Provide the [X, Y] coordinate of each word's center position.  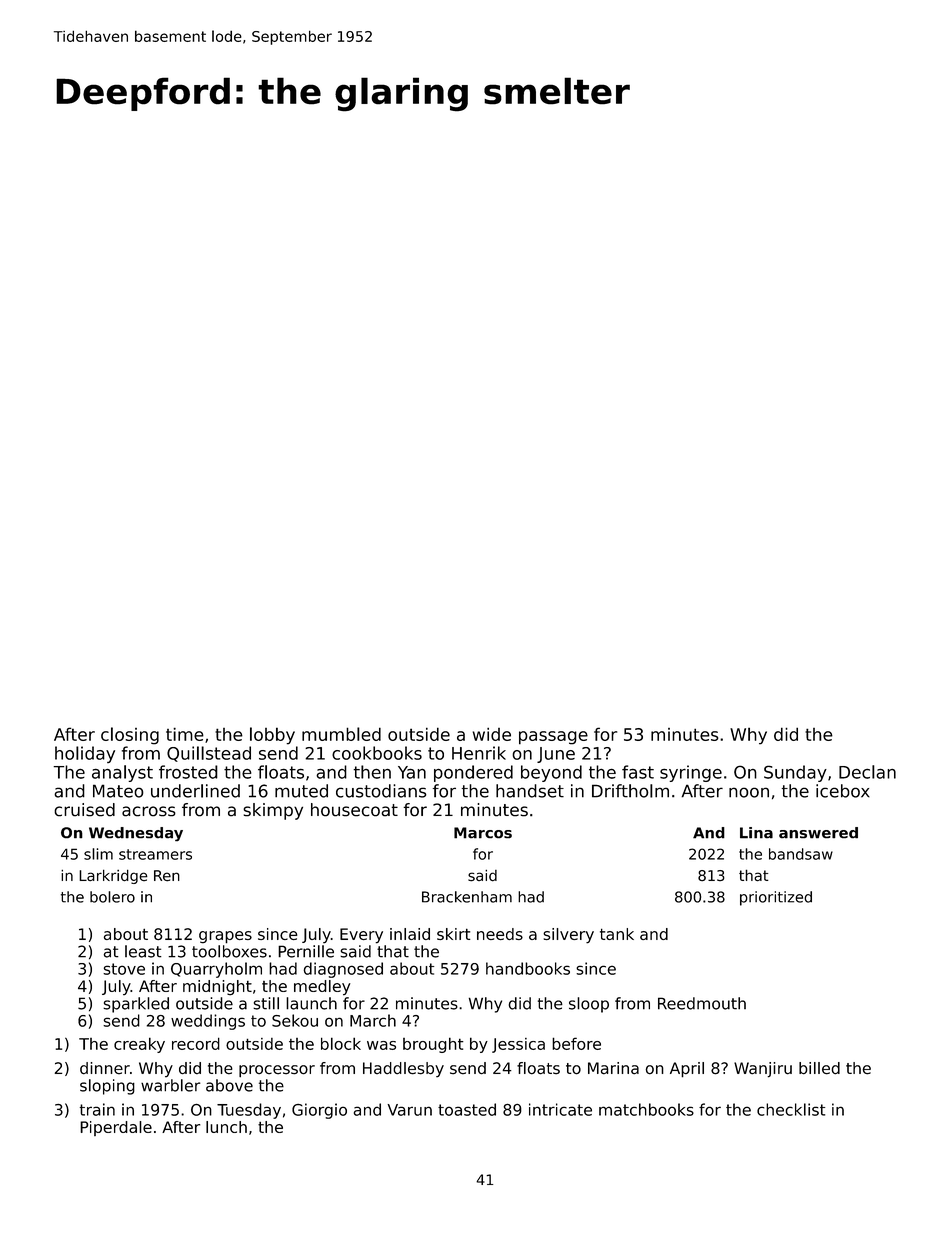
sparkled [136, 1005]
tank [617, 934]
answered [818, 833]
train [97, 1109]
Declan [867, 772]
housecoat [354, 810]
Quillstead [209, 754]
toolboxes [229, 951]
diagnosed [343, 970]
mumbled [341, 734]
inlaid [410, 934]
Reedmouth [702, 1003]
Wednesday [136, 834]
